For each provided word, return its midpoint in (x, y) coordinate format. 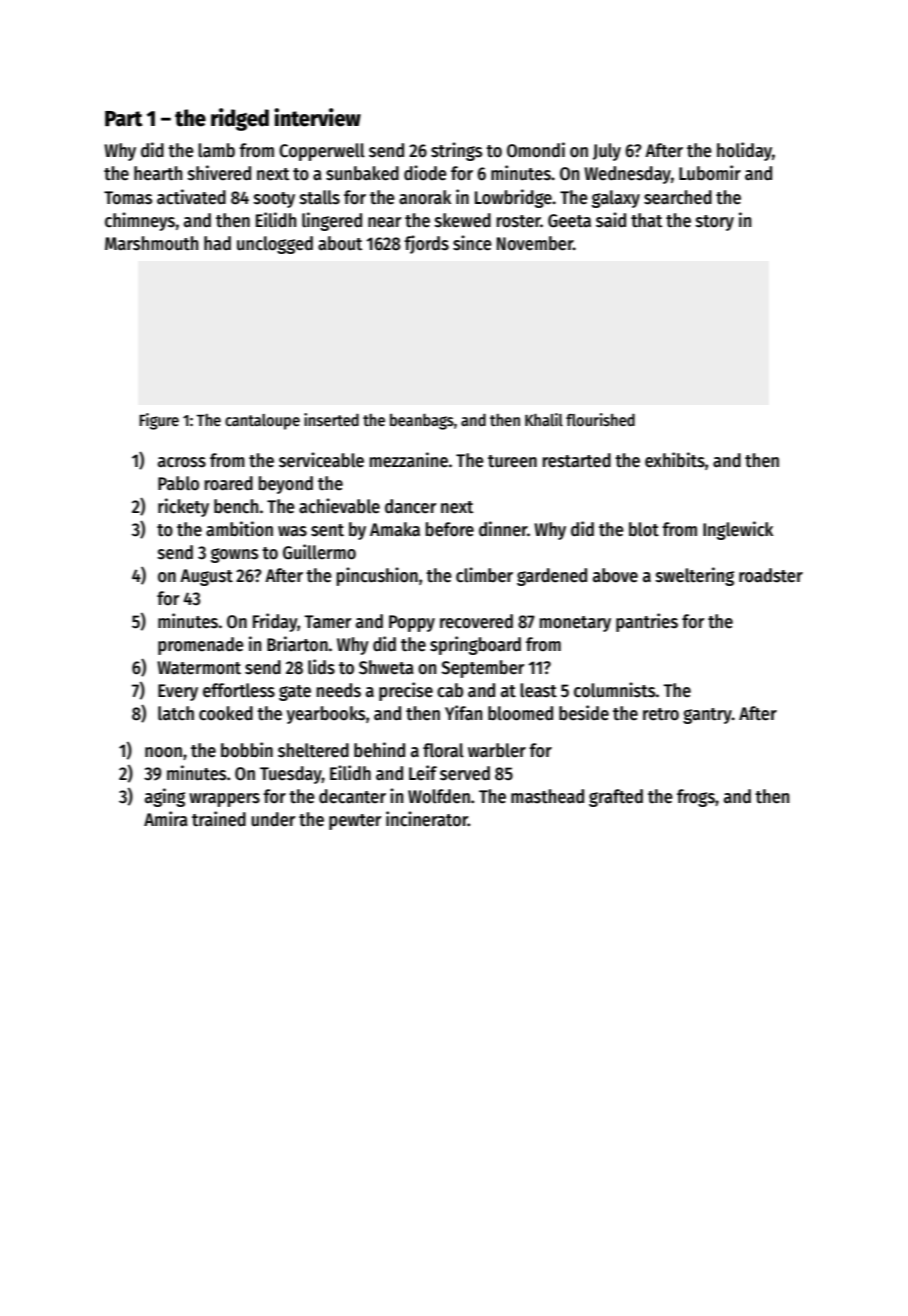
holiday (744, 151)
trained (219, 819)
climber (484, 575)
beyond (286, 485)
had (217, 243)
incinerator (427, 819)
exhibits (675, 460)
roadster (771, 575)
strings (456, 151)
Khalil (544, 419)
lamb (216, 150)
